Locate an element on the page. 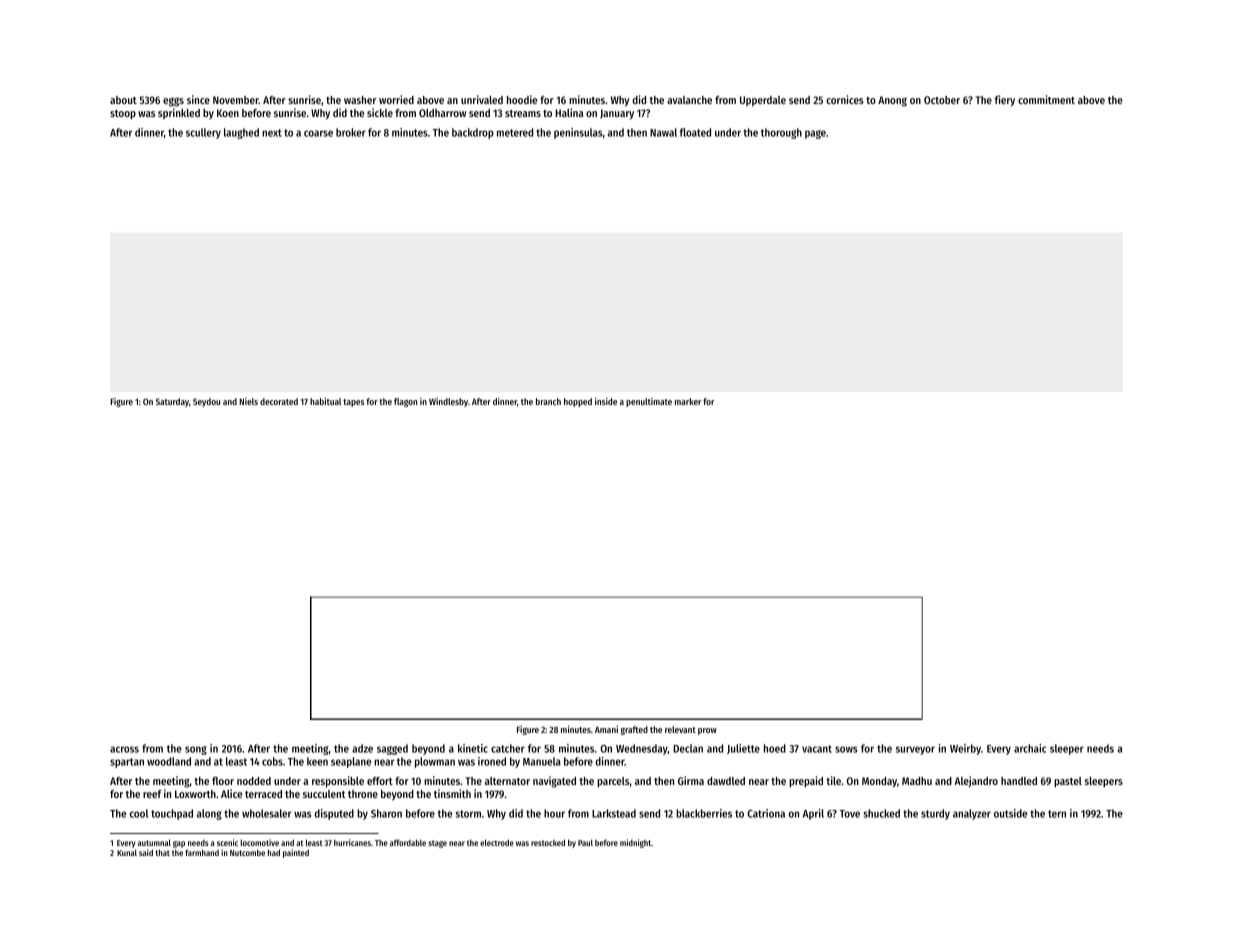 Image resolution: width=1233 pixels, height=952 pixels. marker is located at coordinates (688, 401).
